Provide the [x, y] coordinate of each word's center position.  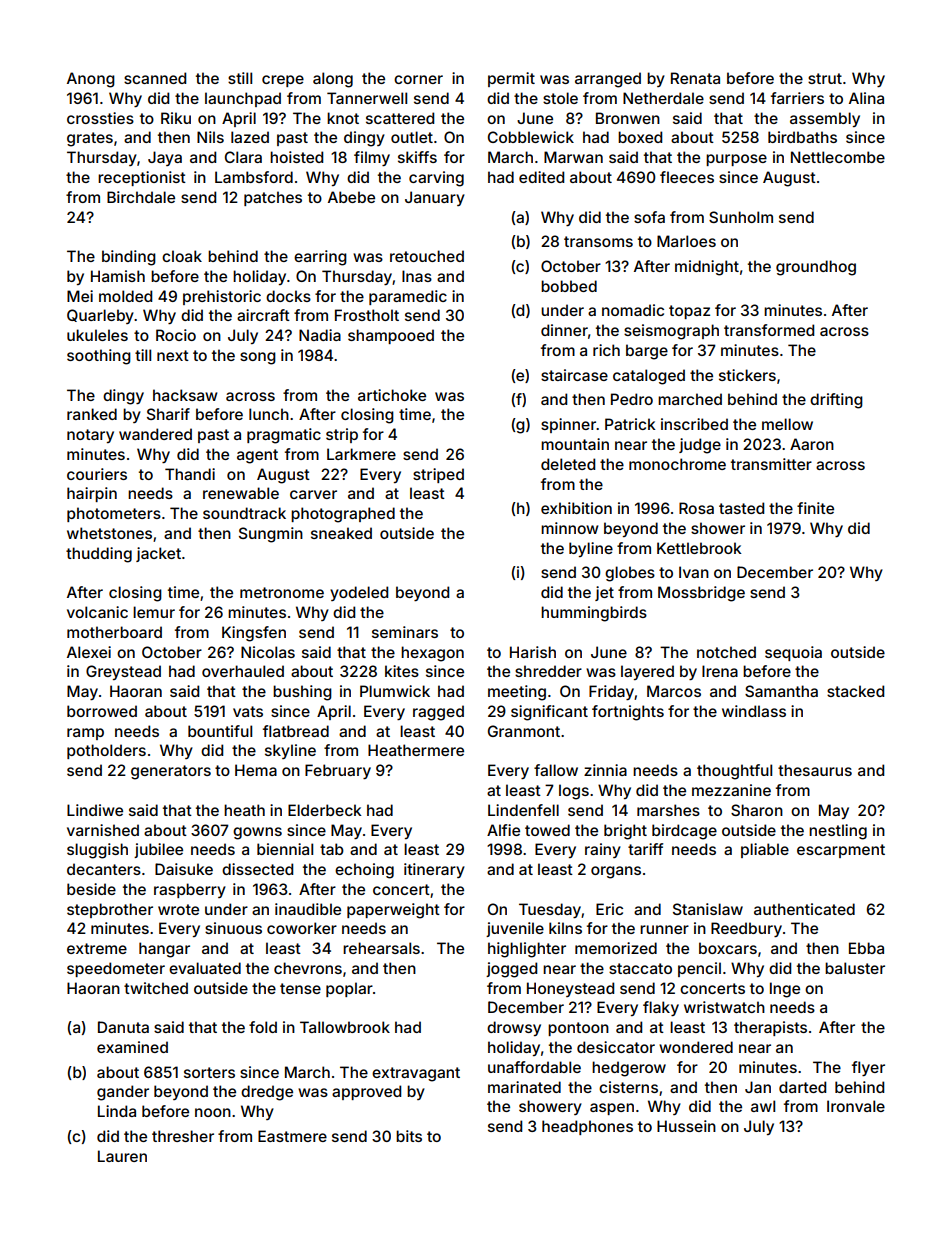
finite [815, 508]
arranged [608, 80]
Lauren [122, 1156]
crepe [283, 81]
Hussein [686, 1126]
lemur [154, 612]
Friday [612, 692]
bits [409, 1136]
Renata [695, 78]
